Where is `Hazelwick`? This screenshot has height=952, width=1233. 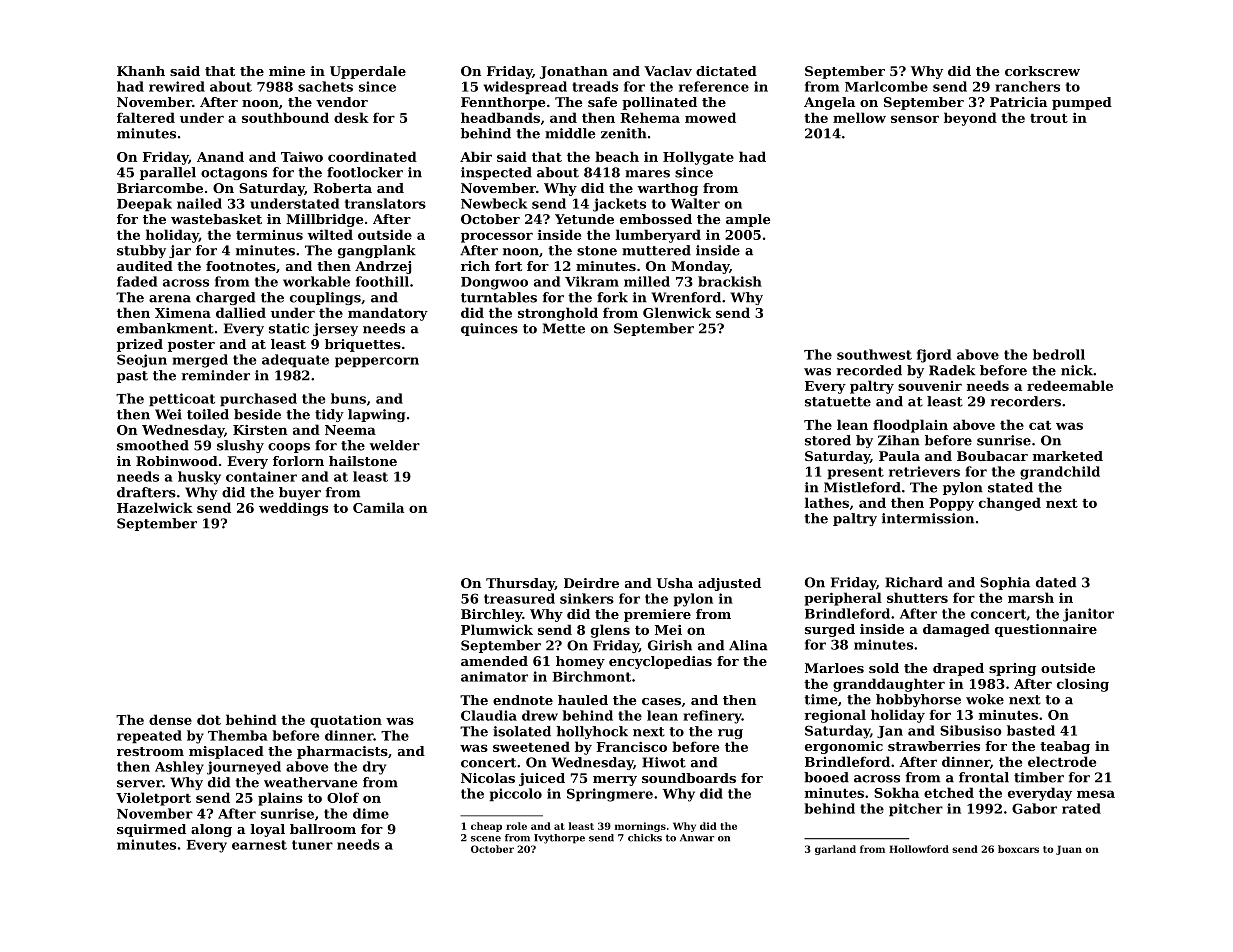
Hazelwick is located at coordinates (155, 507).
